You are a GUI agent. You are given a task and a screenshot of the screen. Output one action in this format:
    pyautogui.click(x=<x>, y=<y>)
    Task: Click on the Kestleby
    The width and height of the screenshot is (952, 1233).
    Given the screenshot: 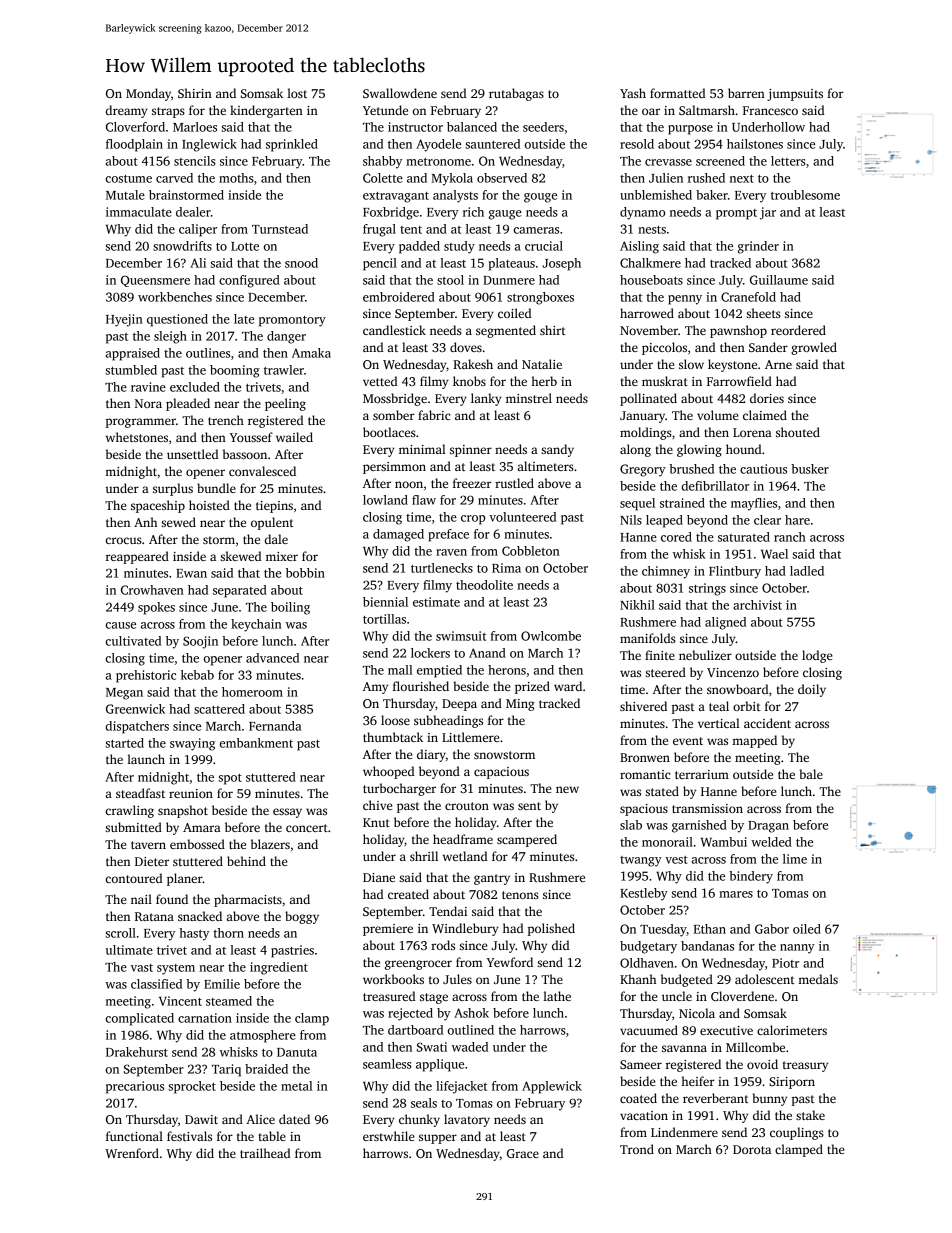 What is the action you would take?
    pyautogui.click(x=644, y=894)
